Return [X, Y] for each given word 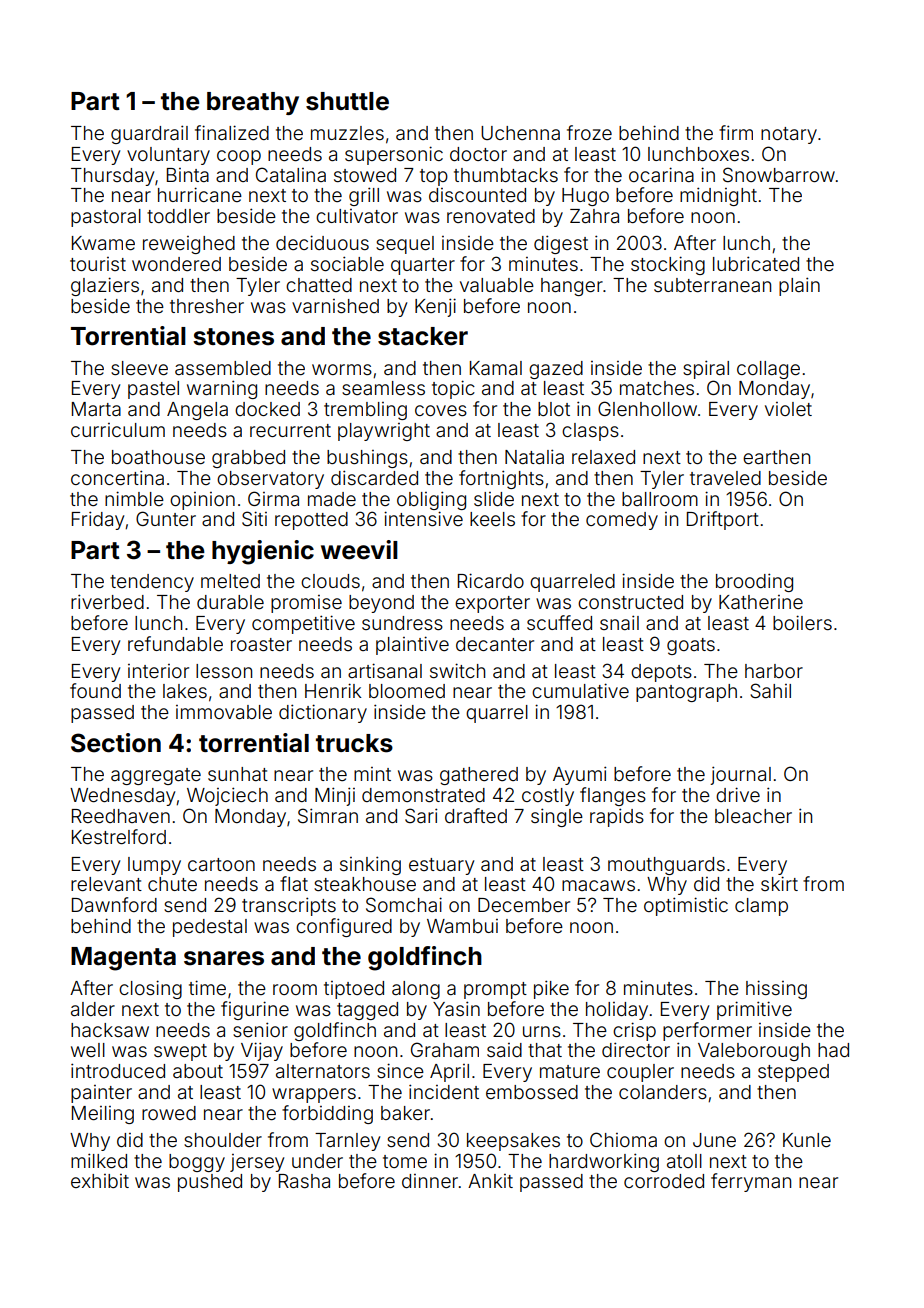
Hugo [585, 197]
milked [99, 1160]
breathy [253, 103]
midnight [718, 196]
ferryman [751, 1182]
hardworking [604, 1162]
